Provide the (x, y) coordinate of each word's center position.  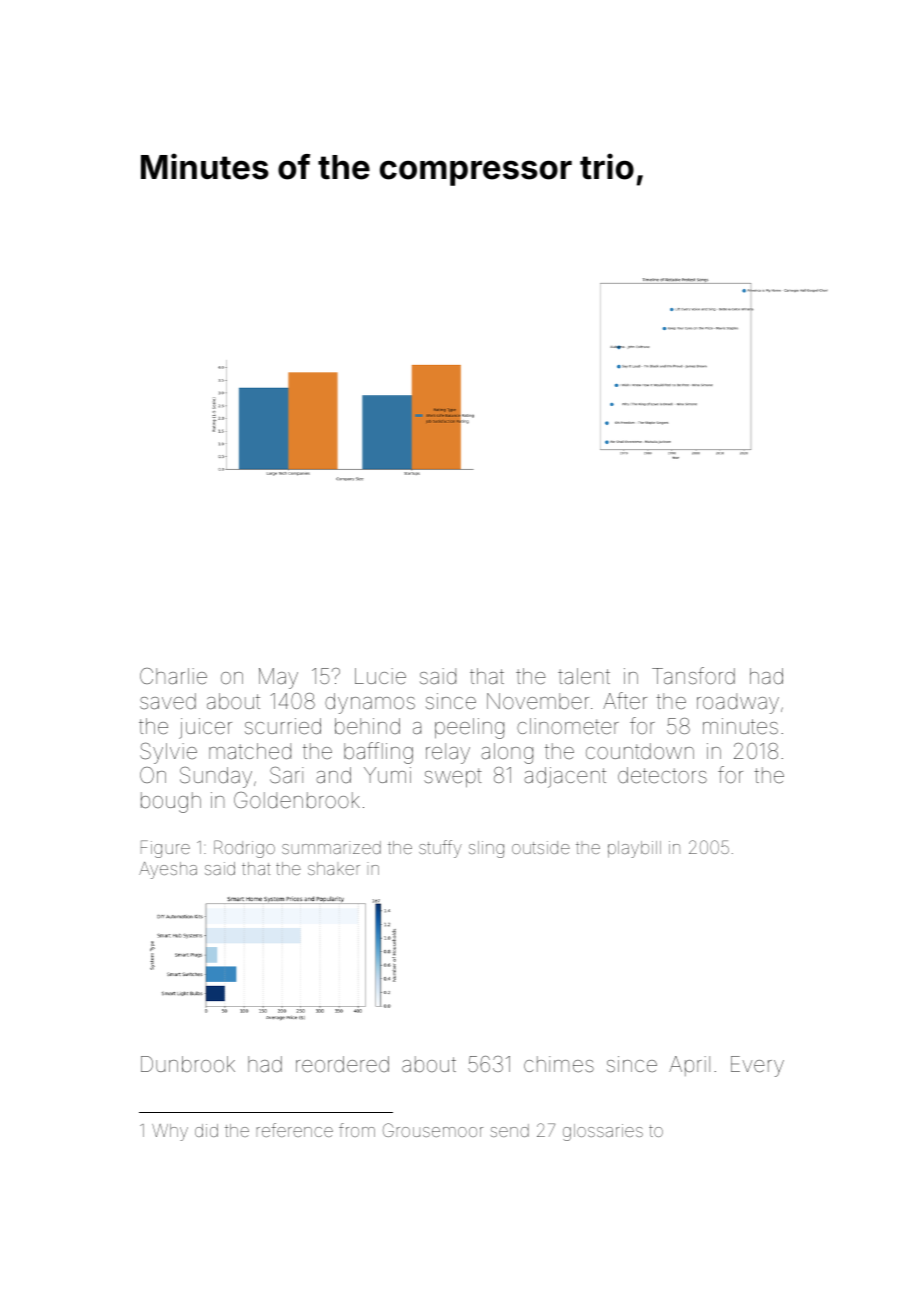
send (509, 1130)
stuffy (440, 849)
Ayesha (168, 870)
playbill (634, 849)
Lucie (380, 676)
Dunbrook (188, 1064)
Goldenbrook (297, 800)
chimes (559, 1064)
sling (486, 849)
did (206, 1130)
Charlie (173, 676)
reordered (342, 1064)
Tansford (693, 676)
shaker (334, 868)
